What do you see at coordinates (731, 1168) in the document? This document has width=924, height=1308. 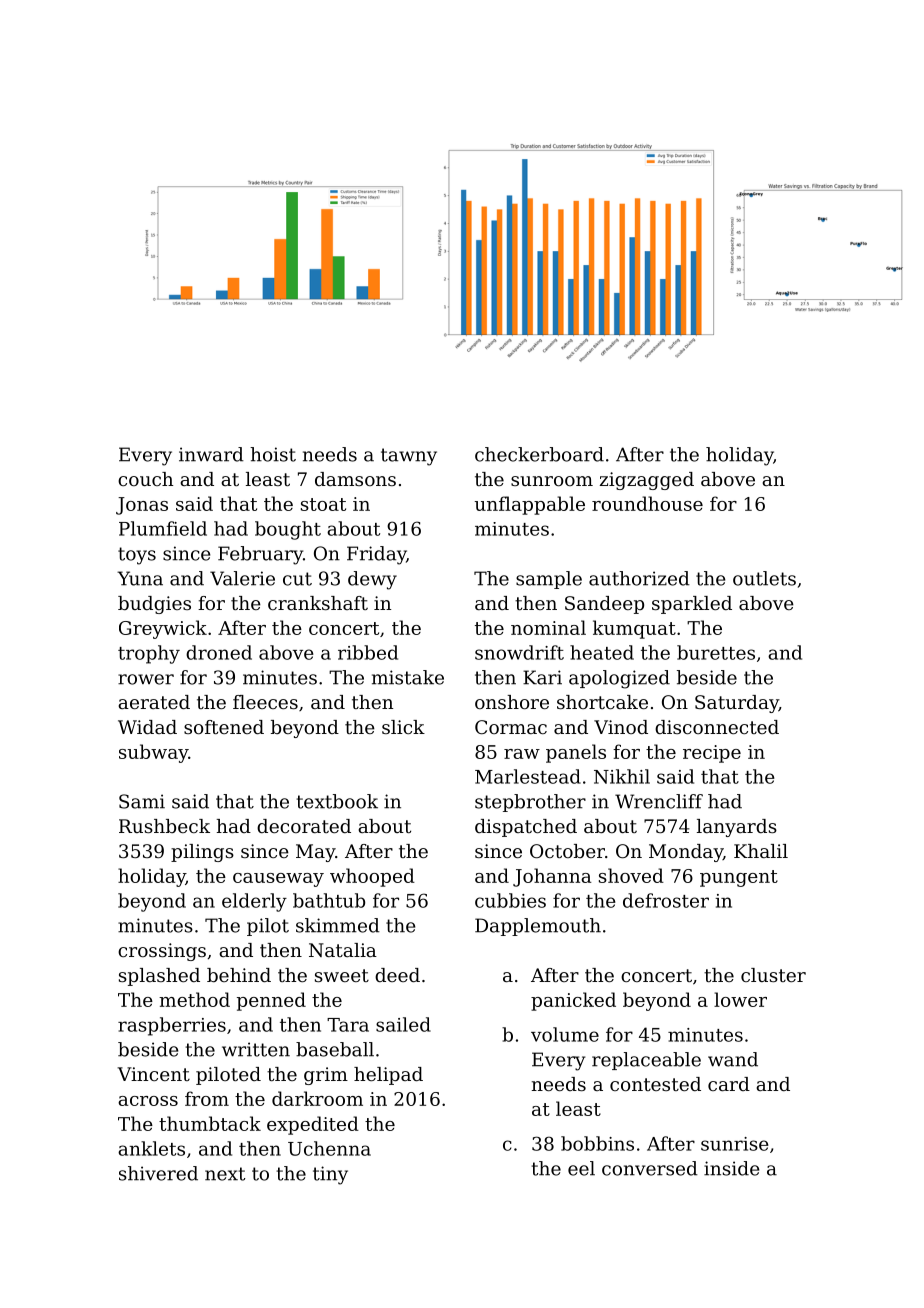 I see `inside` at bounding box center [731, 1168].
